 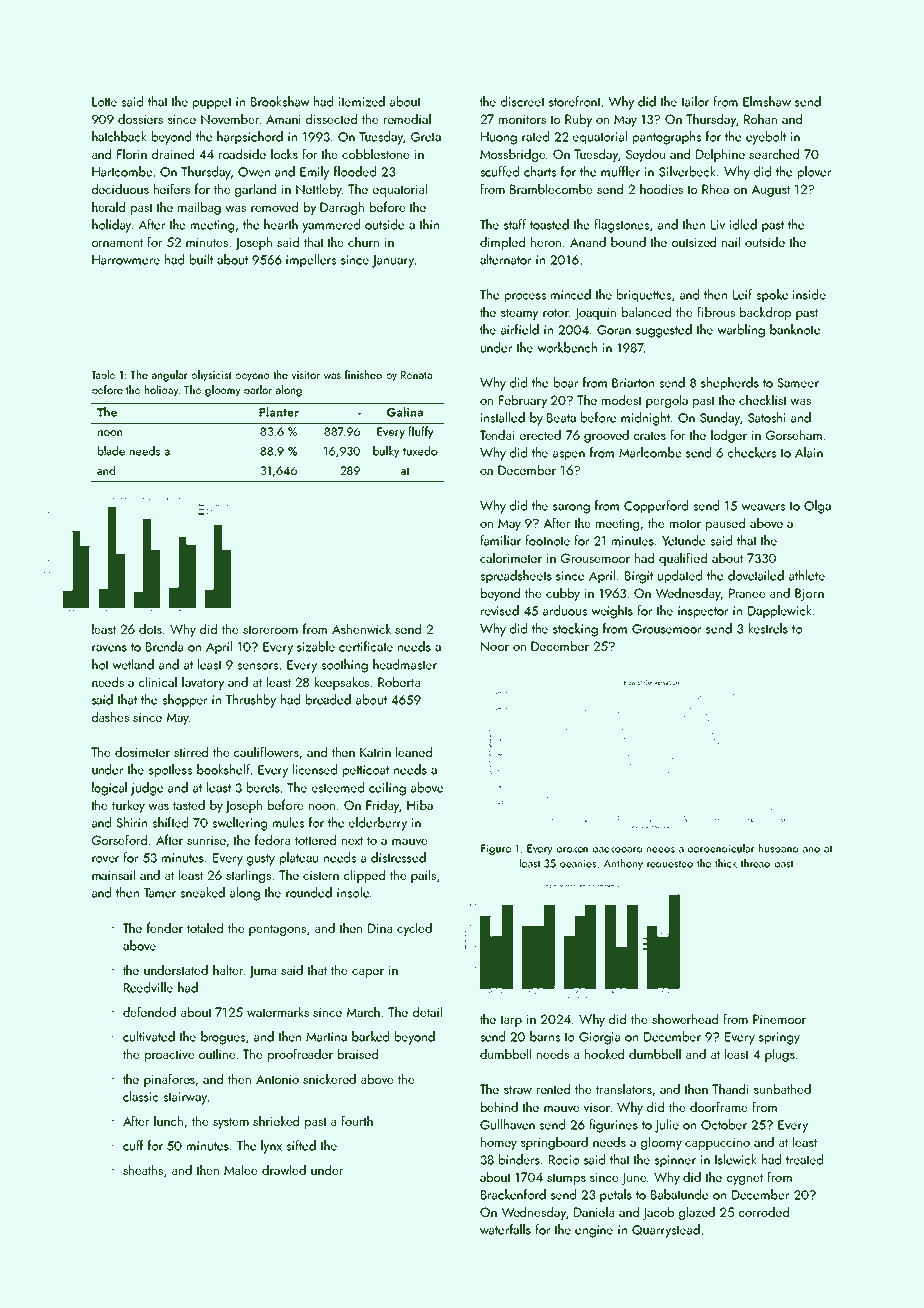 I want to click on dosimeter, so click(x=142, y=751).
